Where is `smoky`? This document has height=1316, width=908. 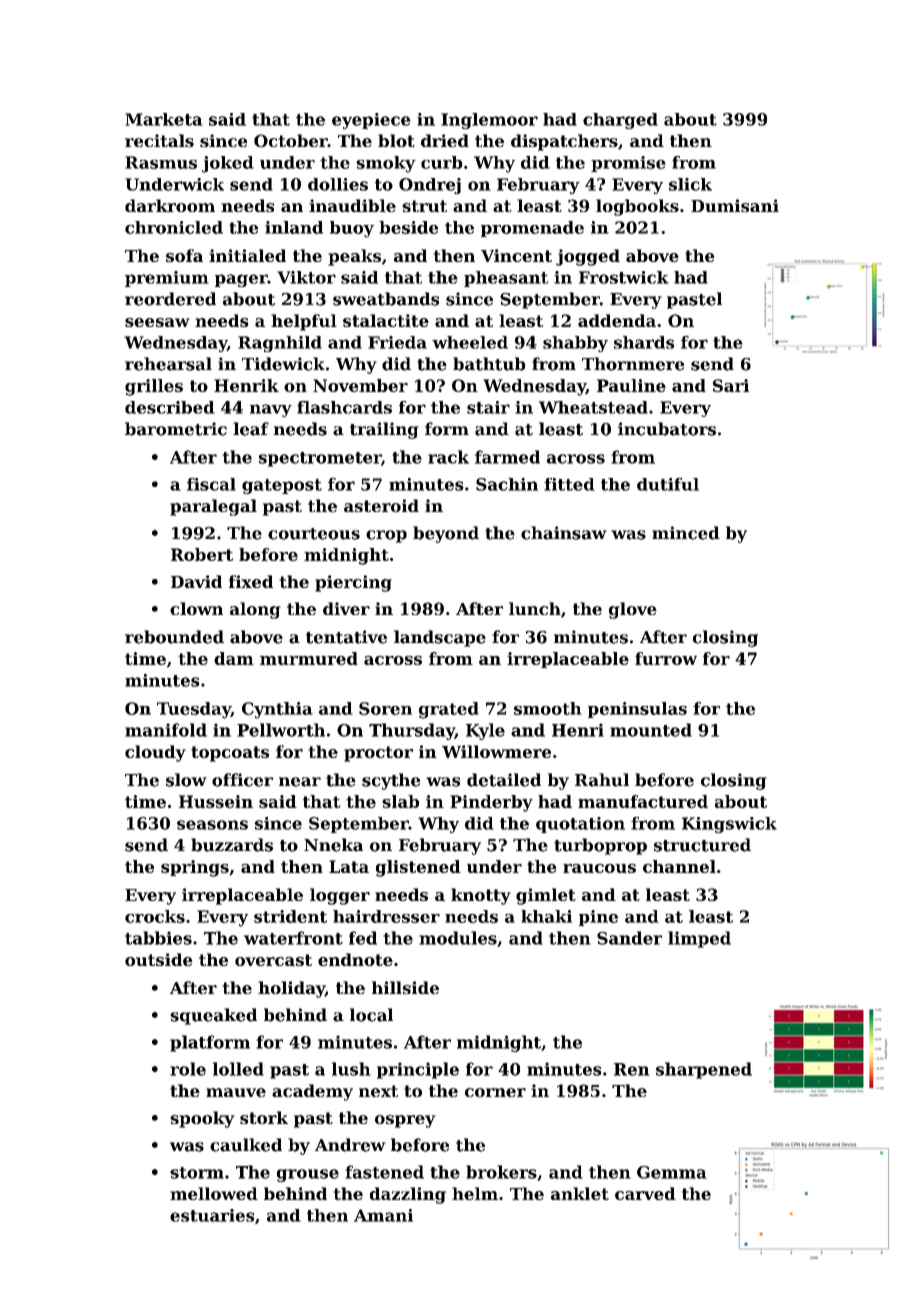
smoky is located at coordinates (386, 164).
